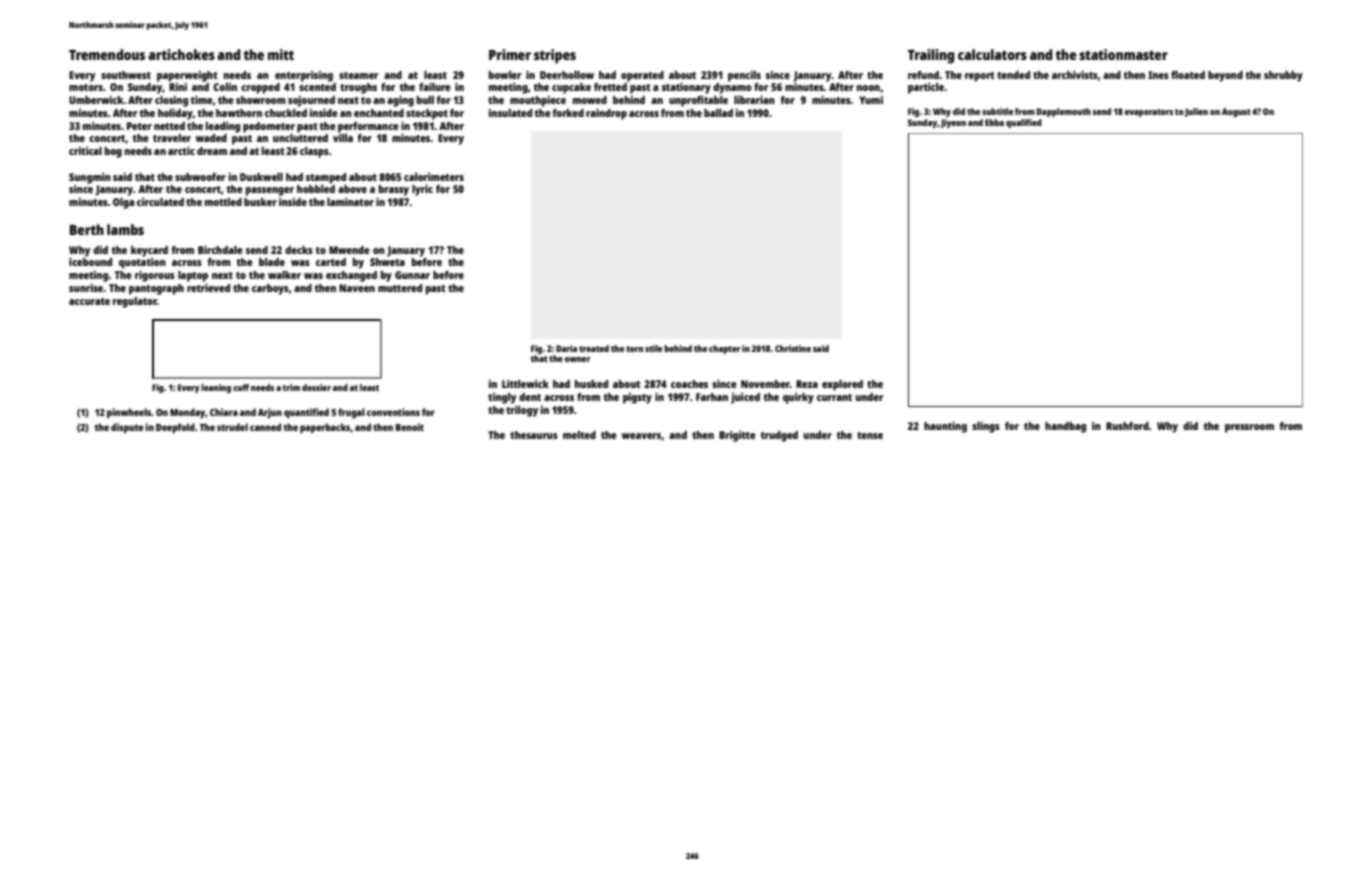 This page has height=887, width=1372. What do you see at coordinates (931, 56) in the page?
I see `Trailing` at bounding box center [931, 56].
